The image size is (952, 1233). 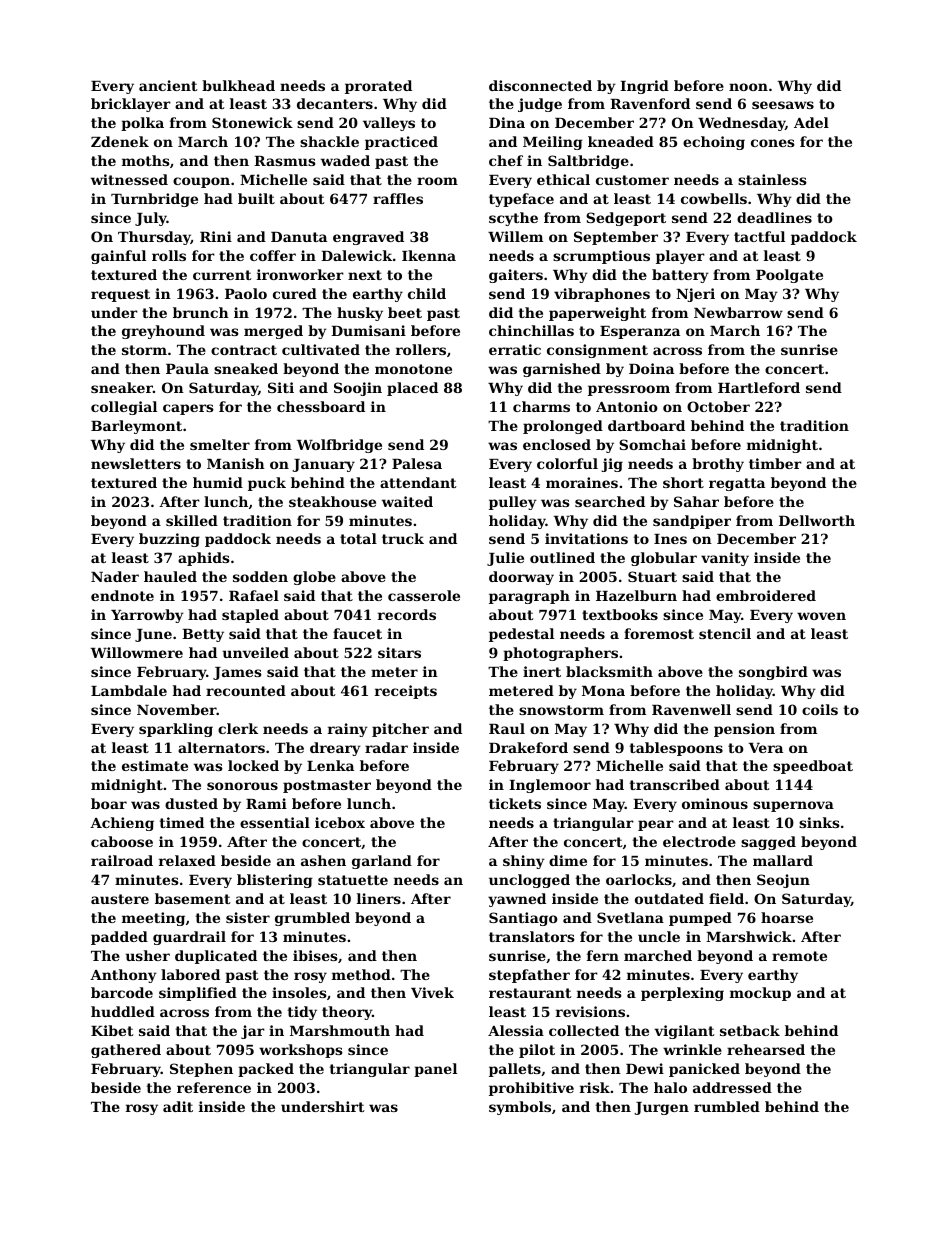 I want to click on Adel, so click(x=811, y=122).
